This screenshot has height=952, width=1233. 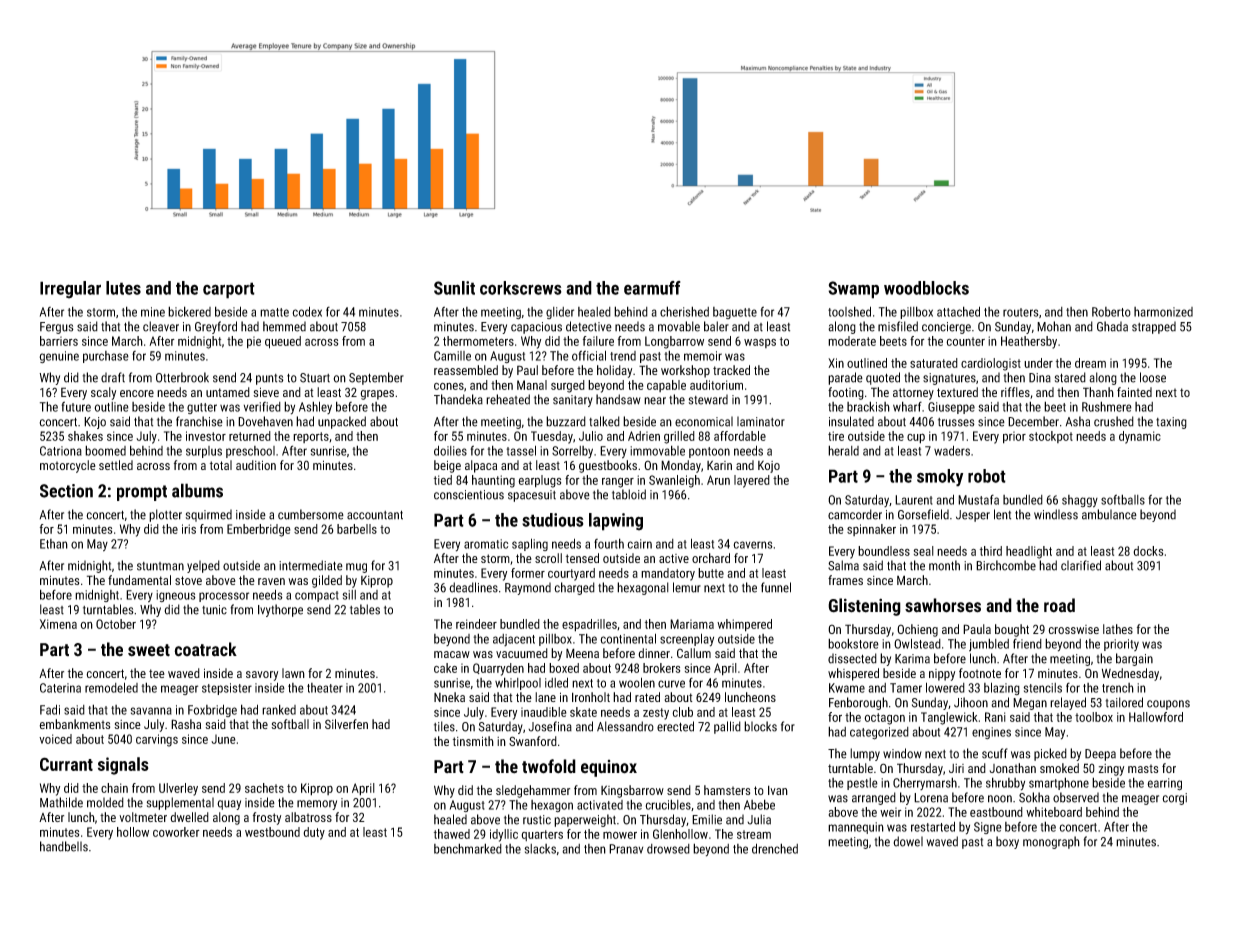 I want to click on monograph, so click(x=1051, y=842).
